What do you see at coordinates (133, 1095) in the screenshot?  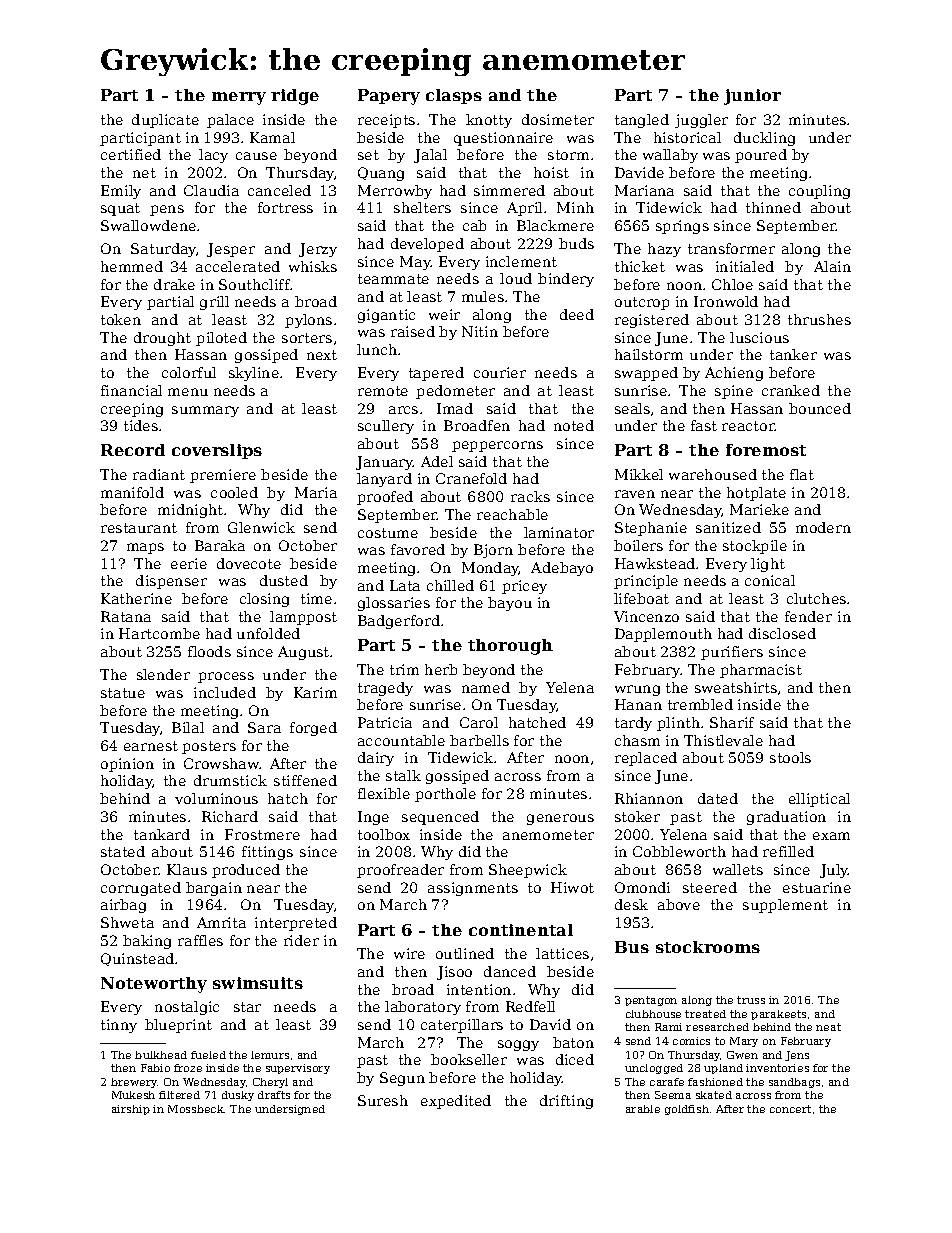 I see `Mukesh` at bounding box center [133, 1095].
